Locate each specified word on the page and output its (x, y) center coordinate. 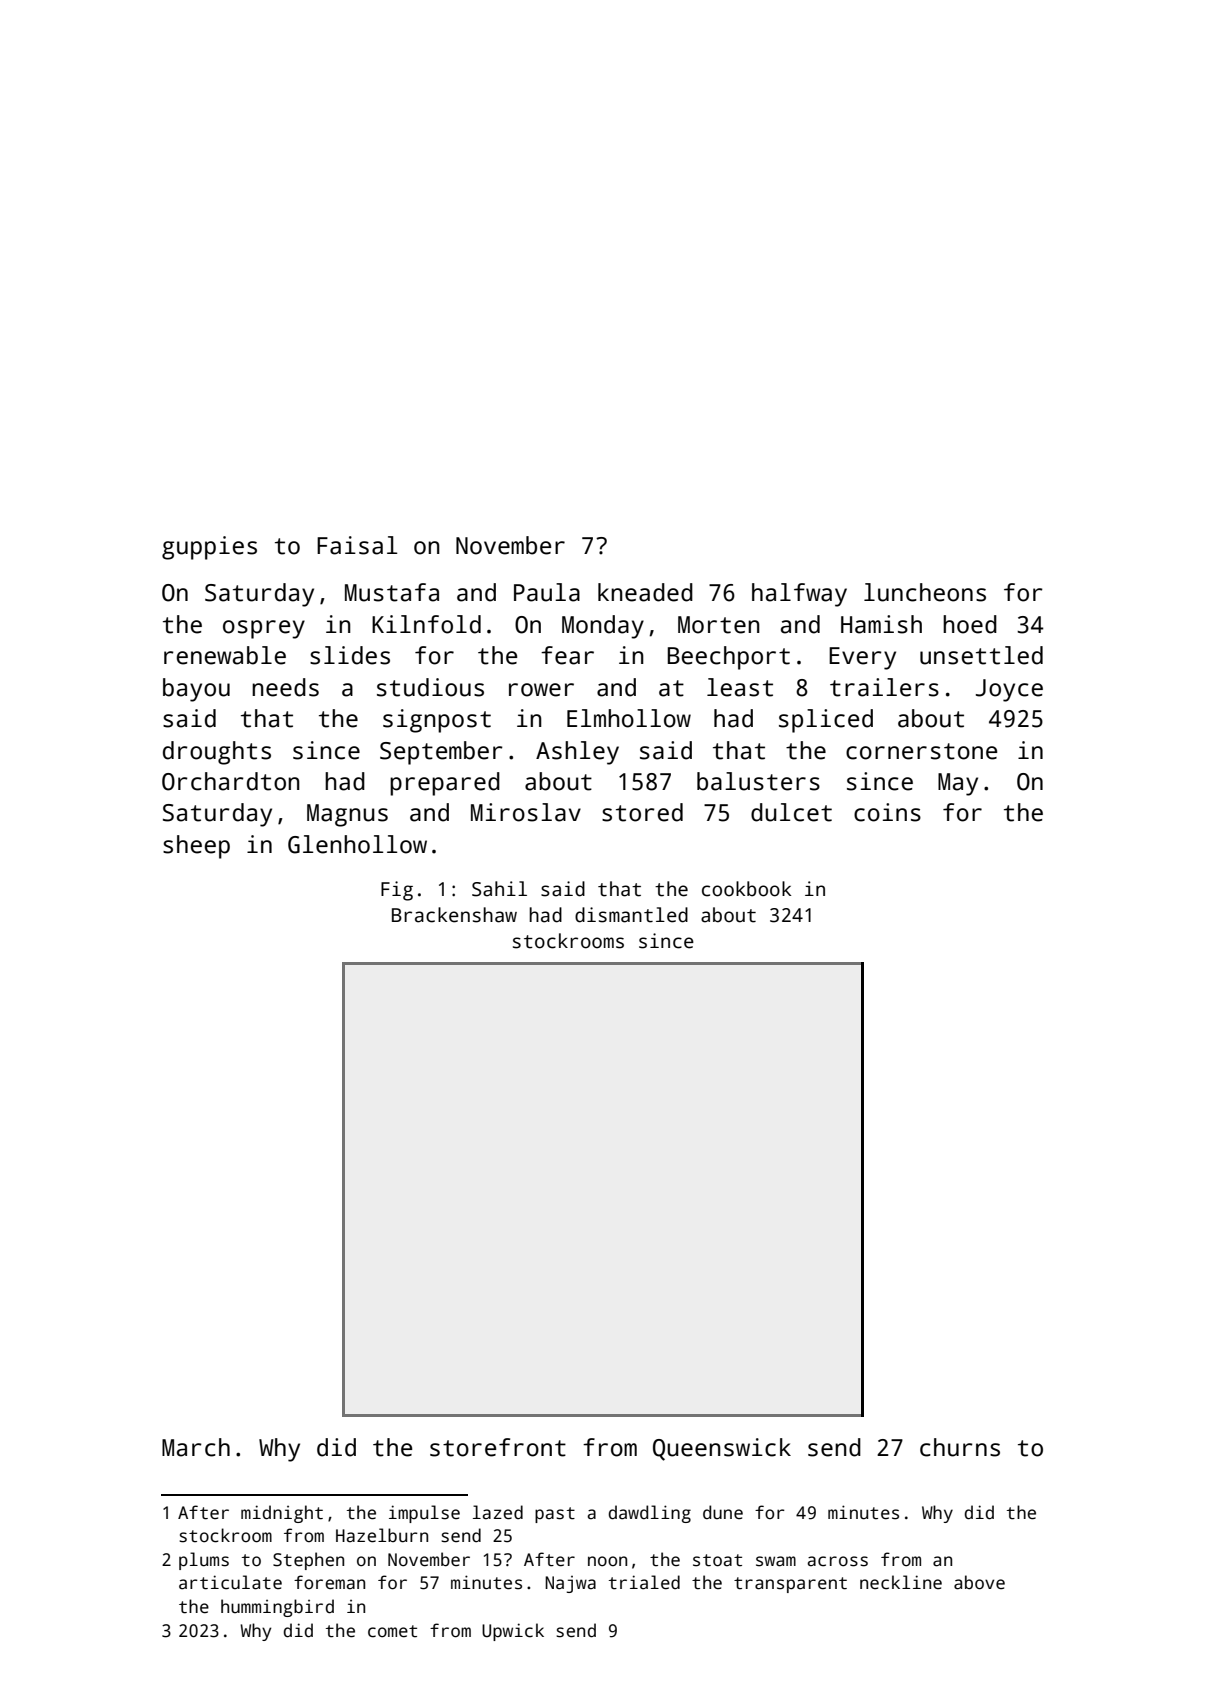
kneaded (645, 592)
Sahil (499, 889)
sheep (196, 847)
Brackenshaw (454, 915)
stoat (717, 1560)
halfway (799, 595)
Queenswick (722, 1449)
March (196, 1447)
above (979, 1582)
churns (960, 1447)
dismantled (631, 915)
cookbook (746, 889)
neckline (901, 1582)
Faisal (357, 545)
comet (392, 1631)
